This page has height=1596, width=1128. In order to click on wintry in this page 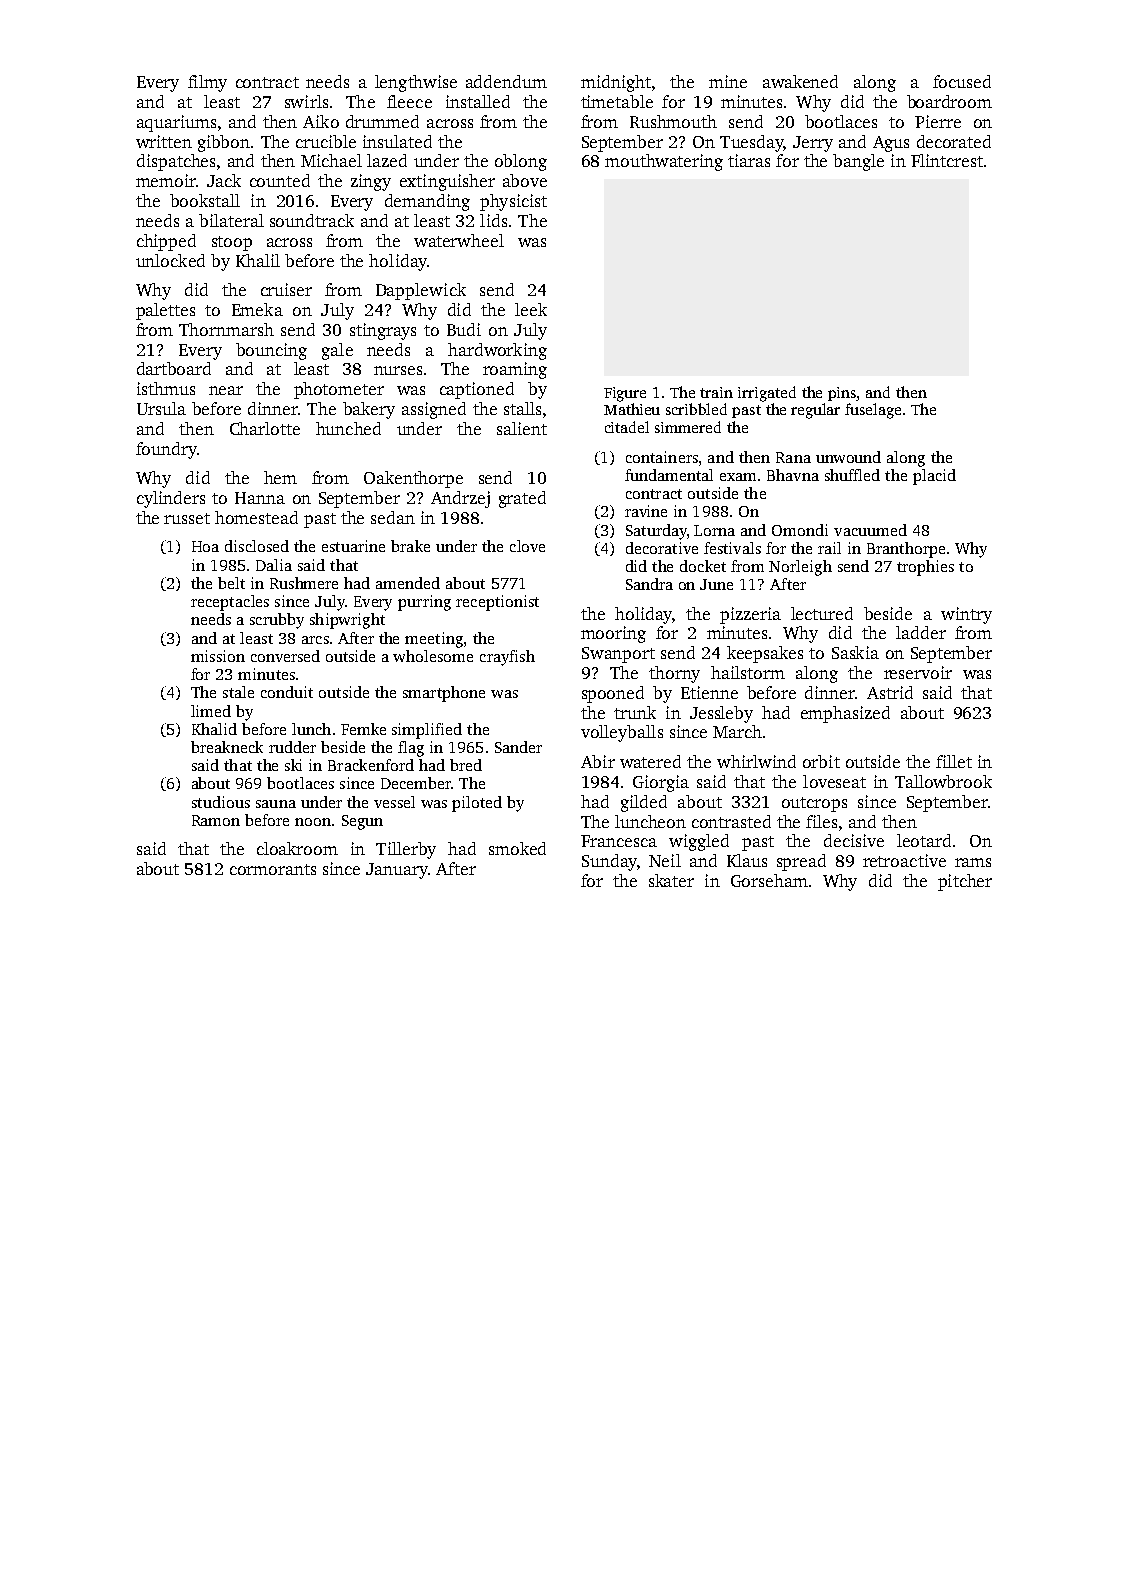, I will do `click(966, 615)`.
